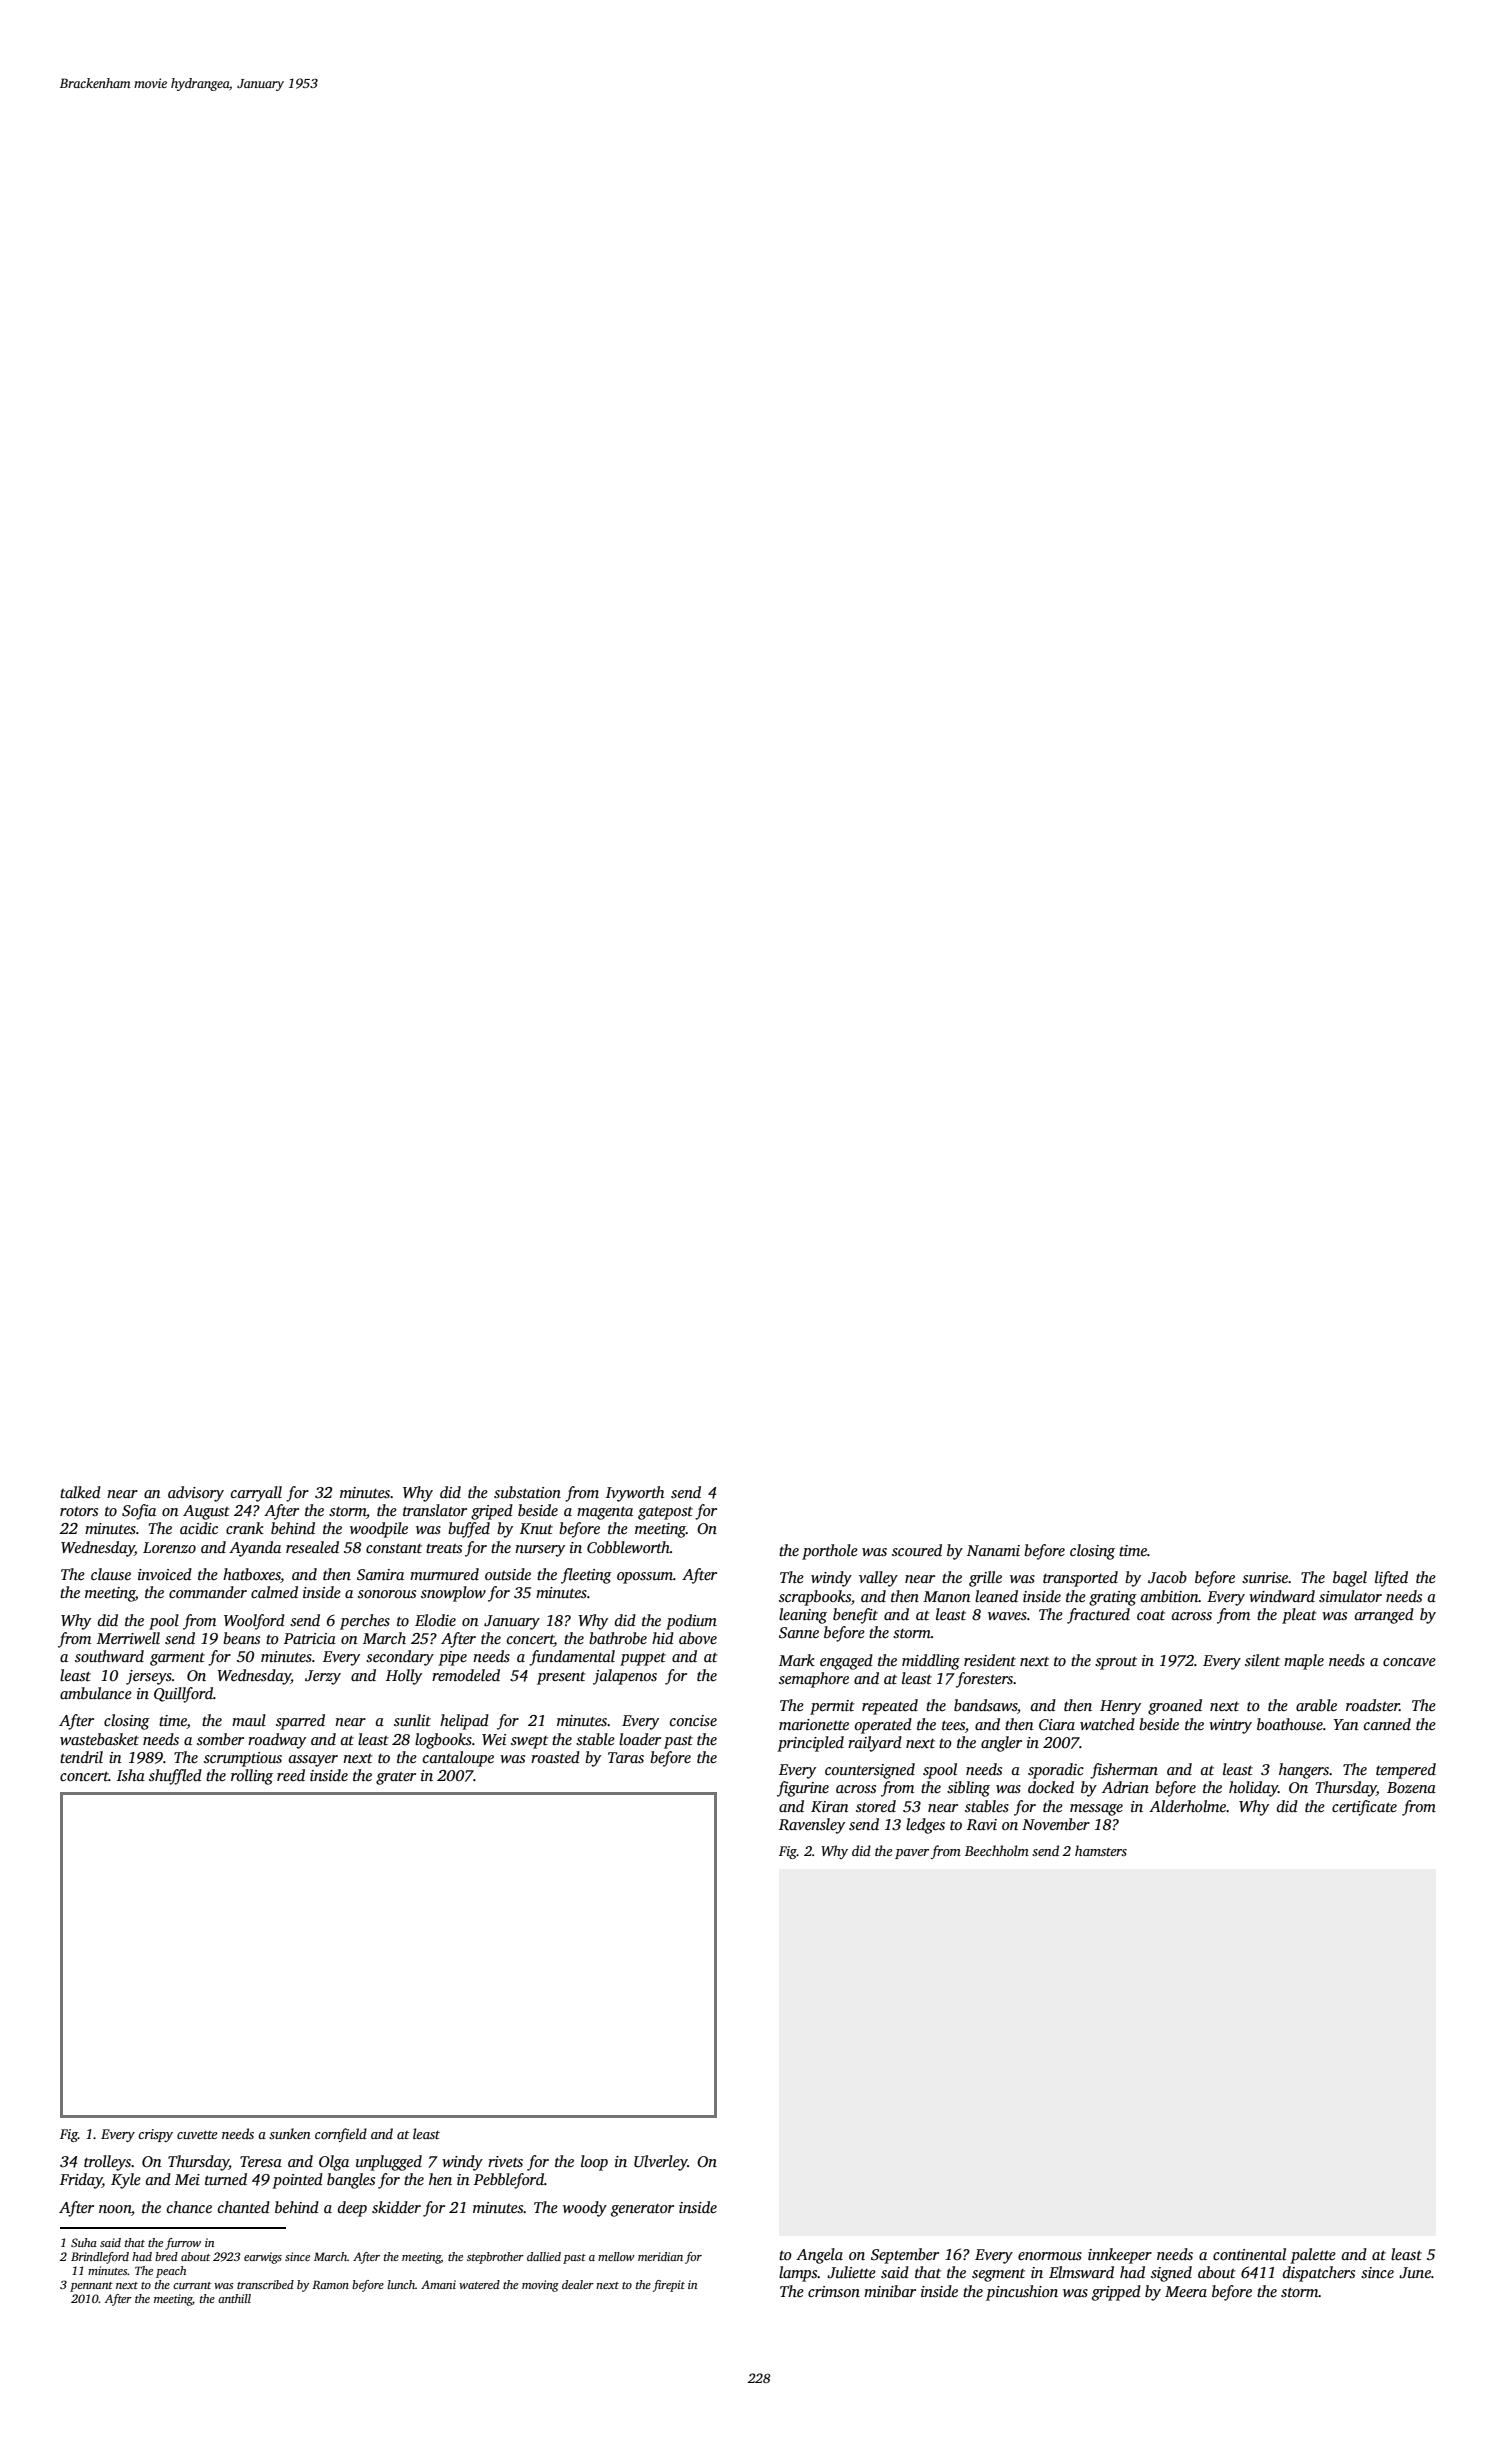 The height and width of the screenshot is (2464, 1496). Describe the element at coordinates (905, 2256) in the screenshot. I see `September` at that location.
